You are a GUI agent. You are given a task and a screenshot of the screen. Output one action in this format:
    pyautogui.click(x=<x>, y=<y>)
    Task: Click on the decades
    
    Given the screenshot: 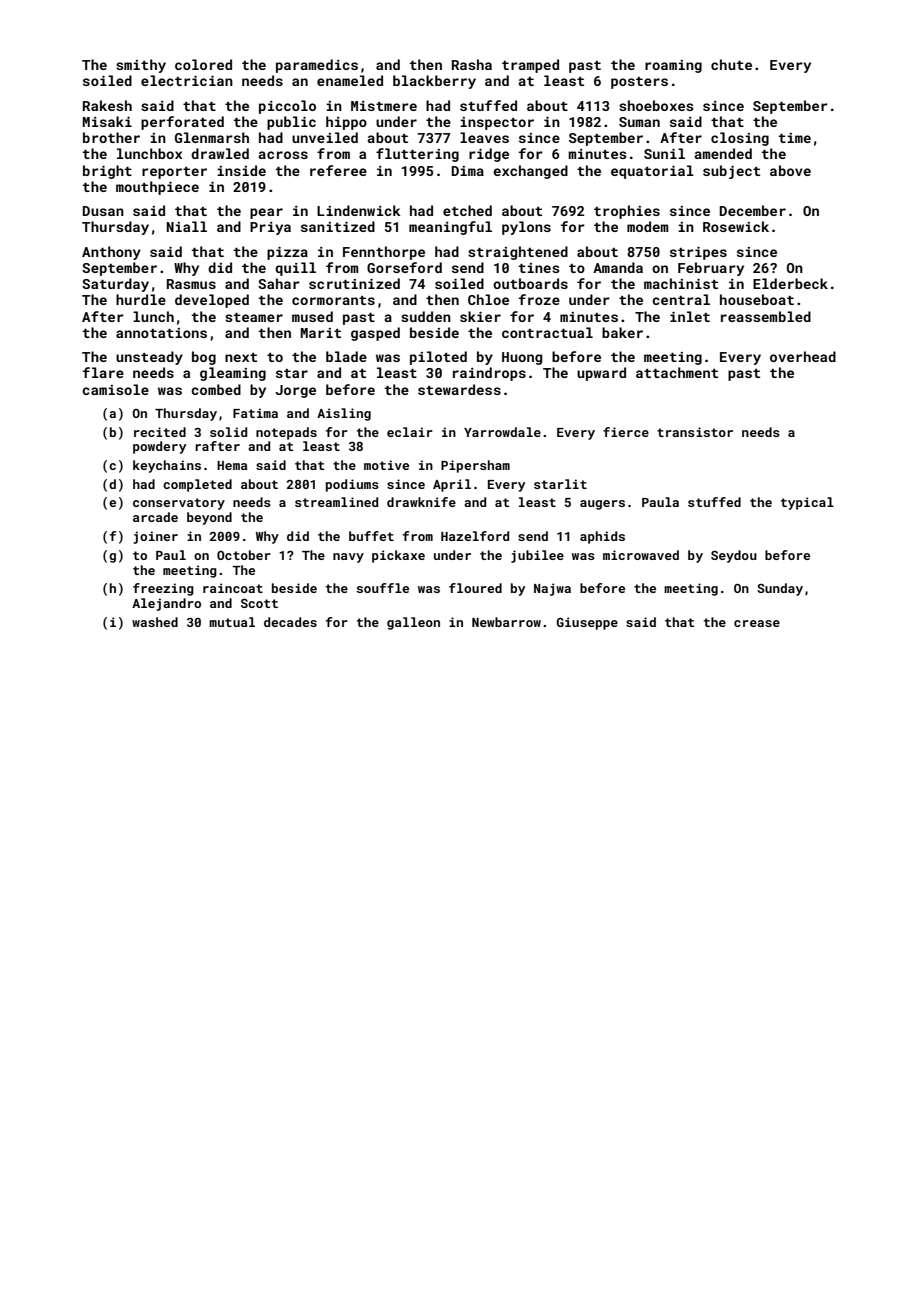 What is the action you would take?
    pyautogui.click(x=290, y=622)
